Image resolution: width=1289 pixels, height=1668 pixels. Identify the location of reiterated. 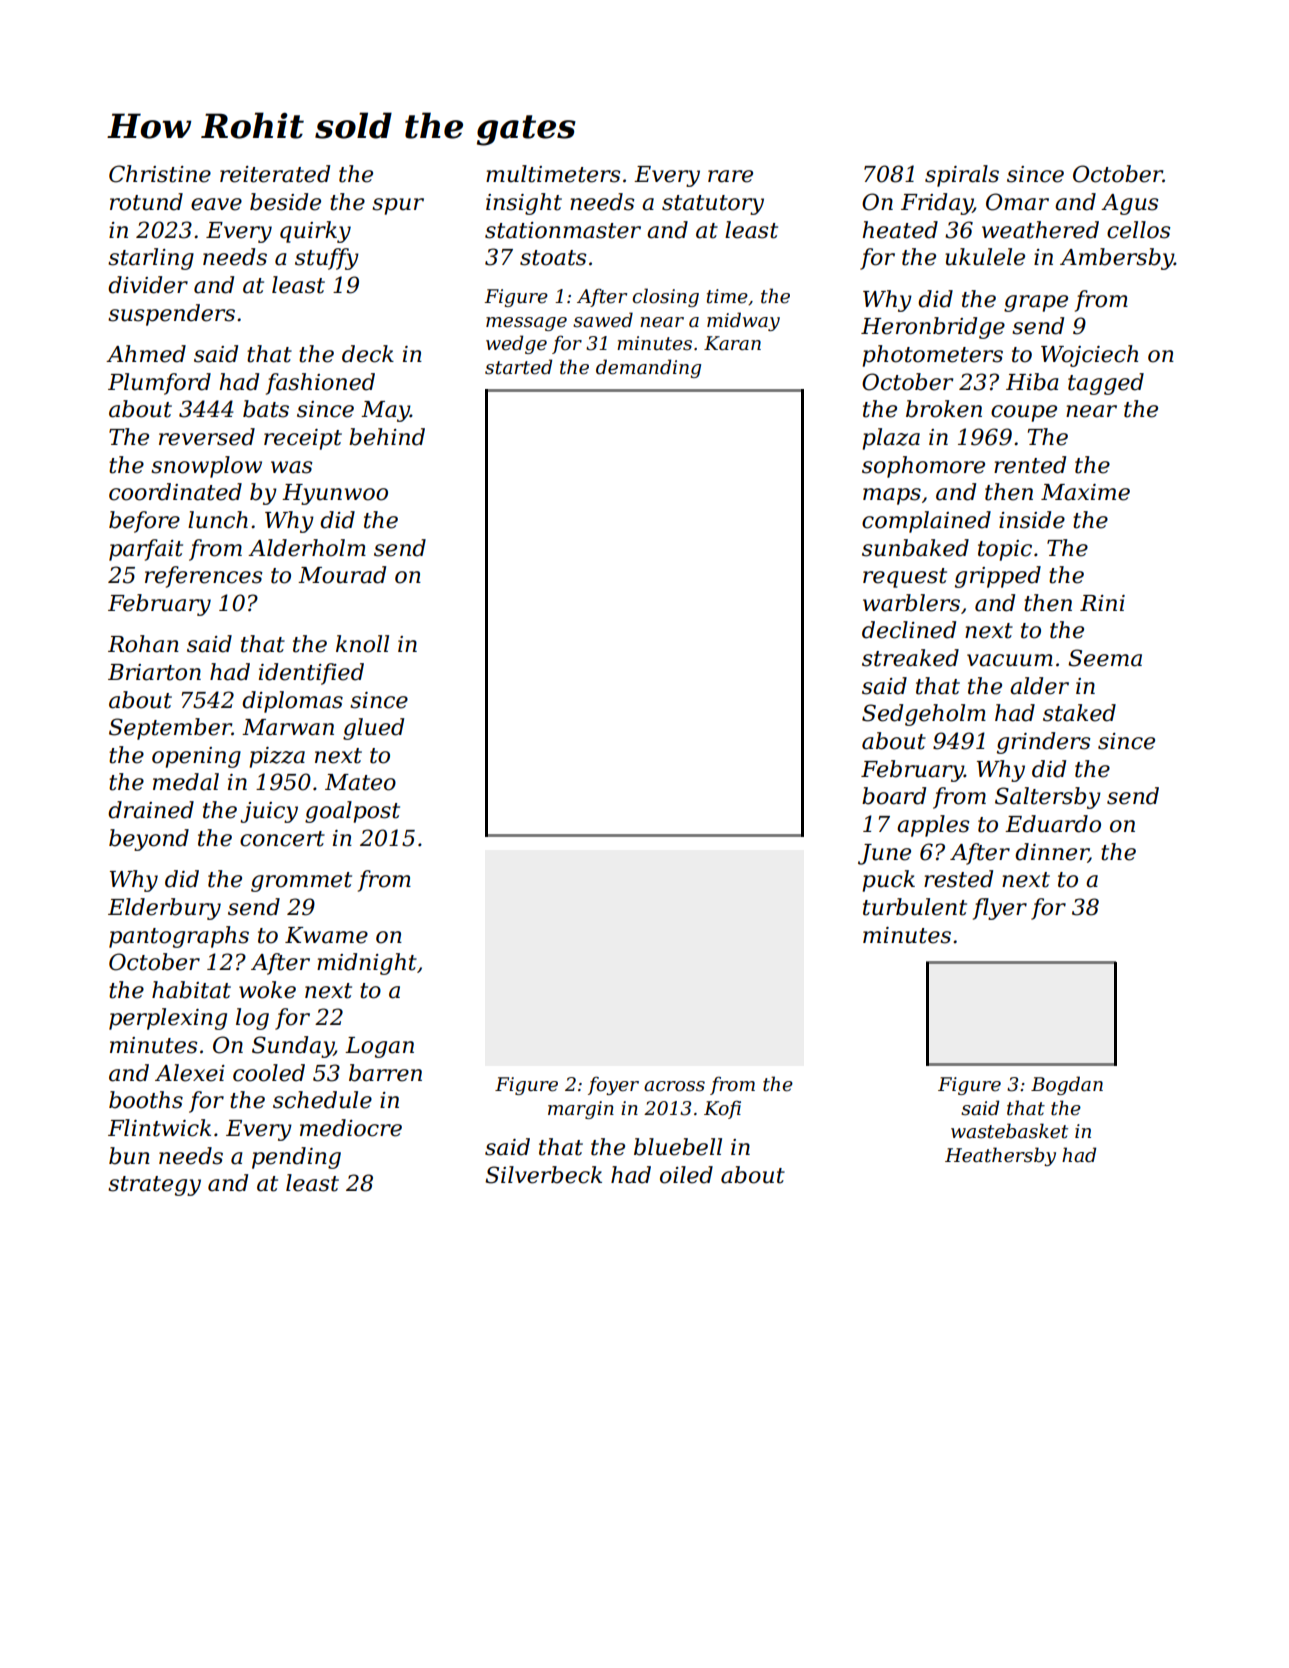
(275, 174).
